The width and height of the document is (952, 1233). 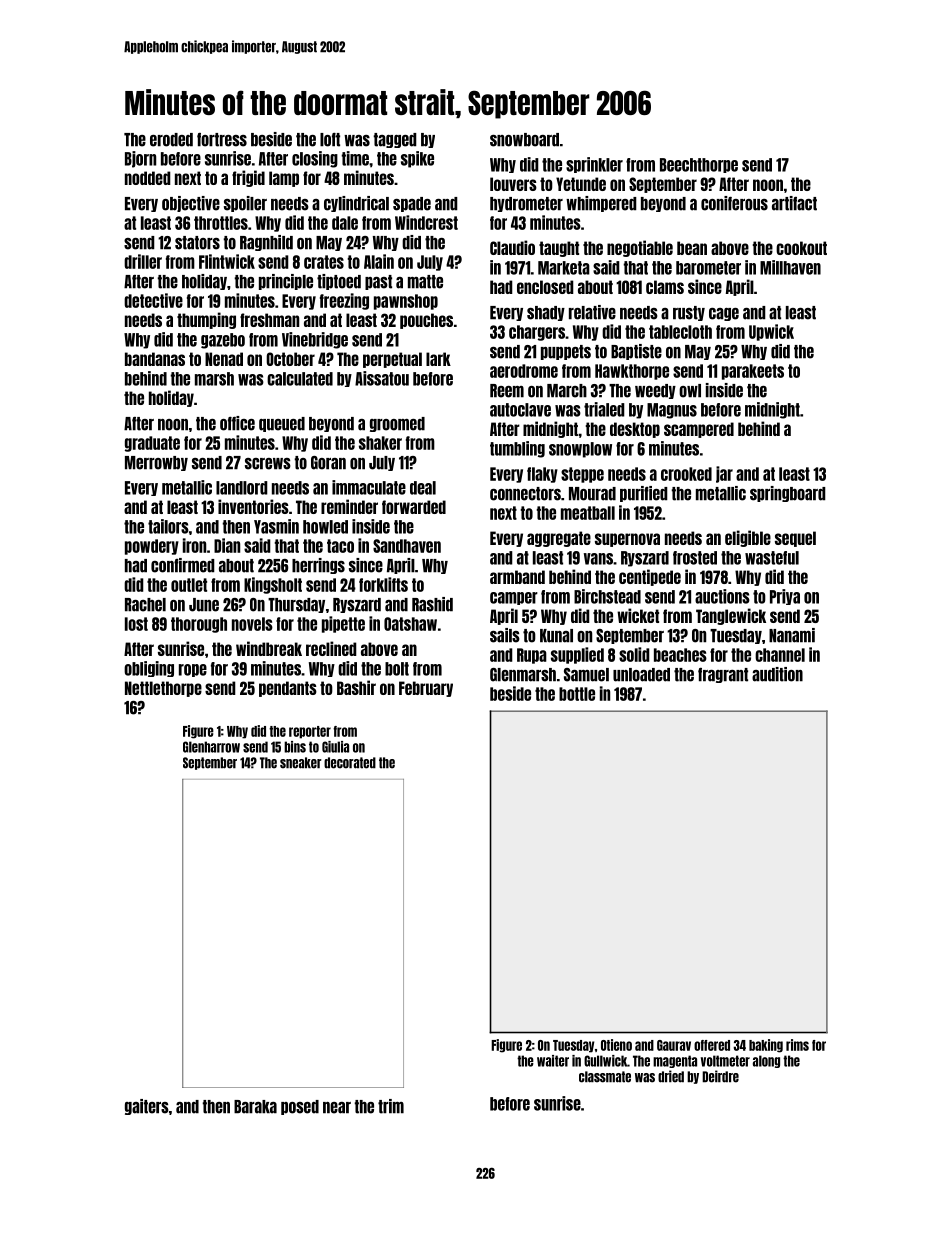 What do you see at coordinates (350, 763) in the document?
I see `decorated` at bounding box center [350, 763].
